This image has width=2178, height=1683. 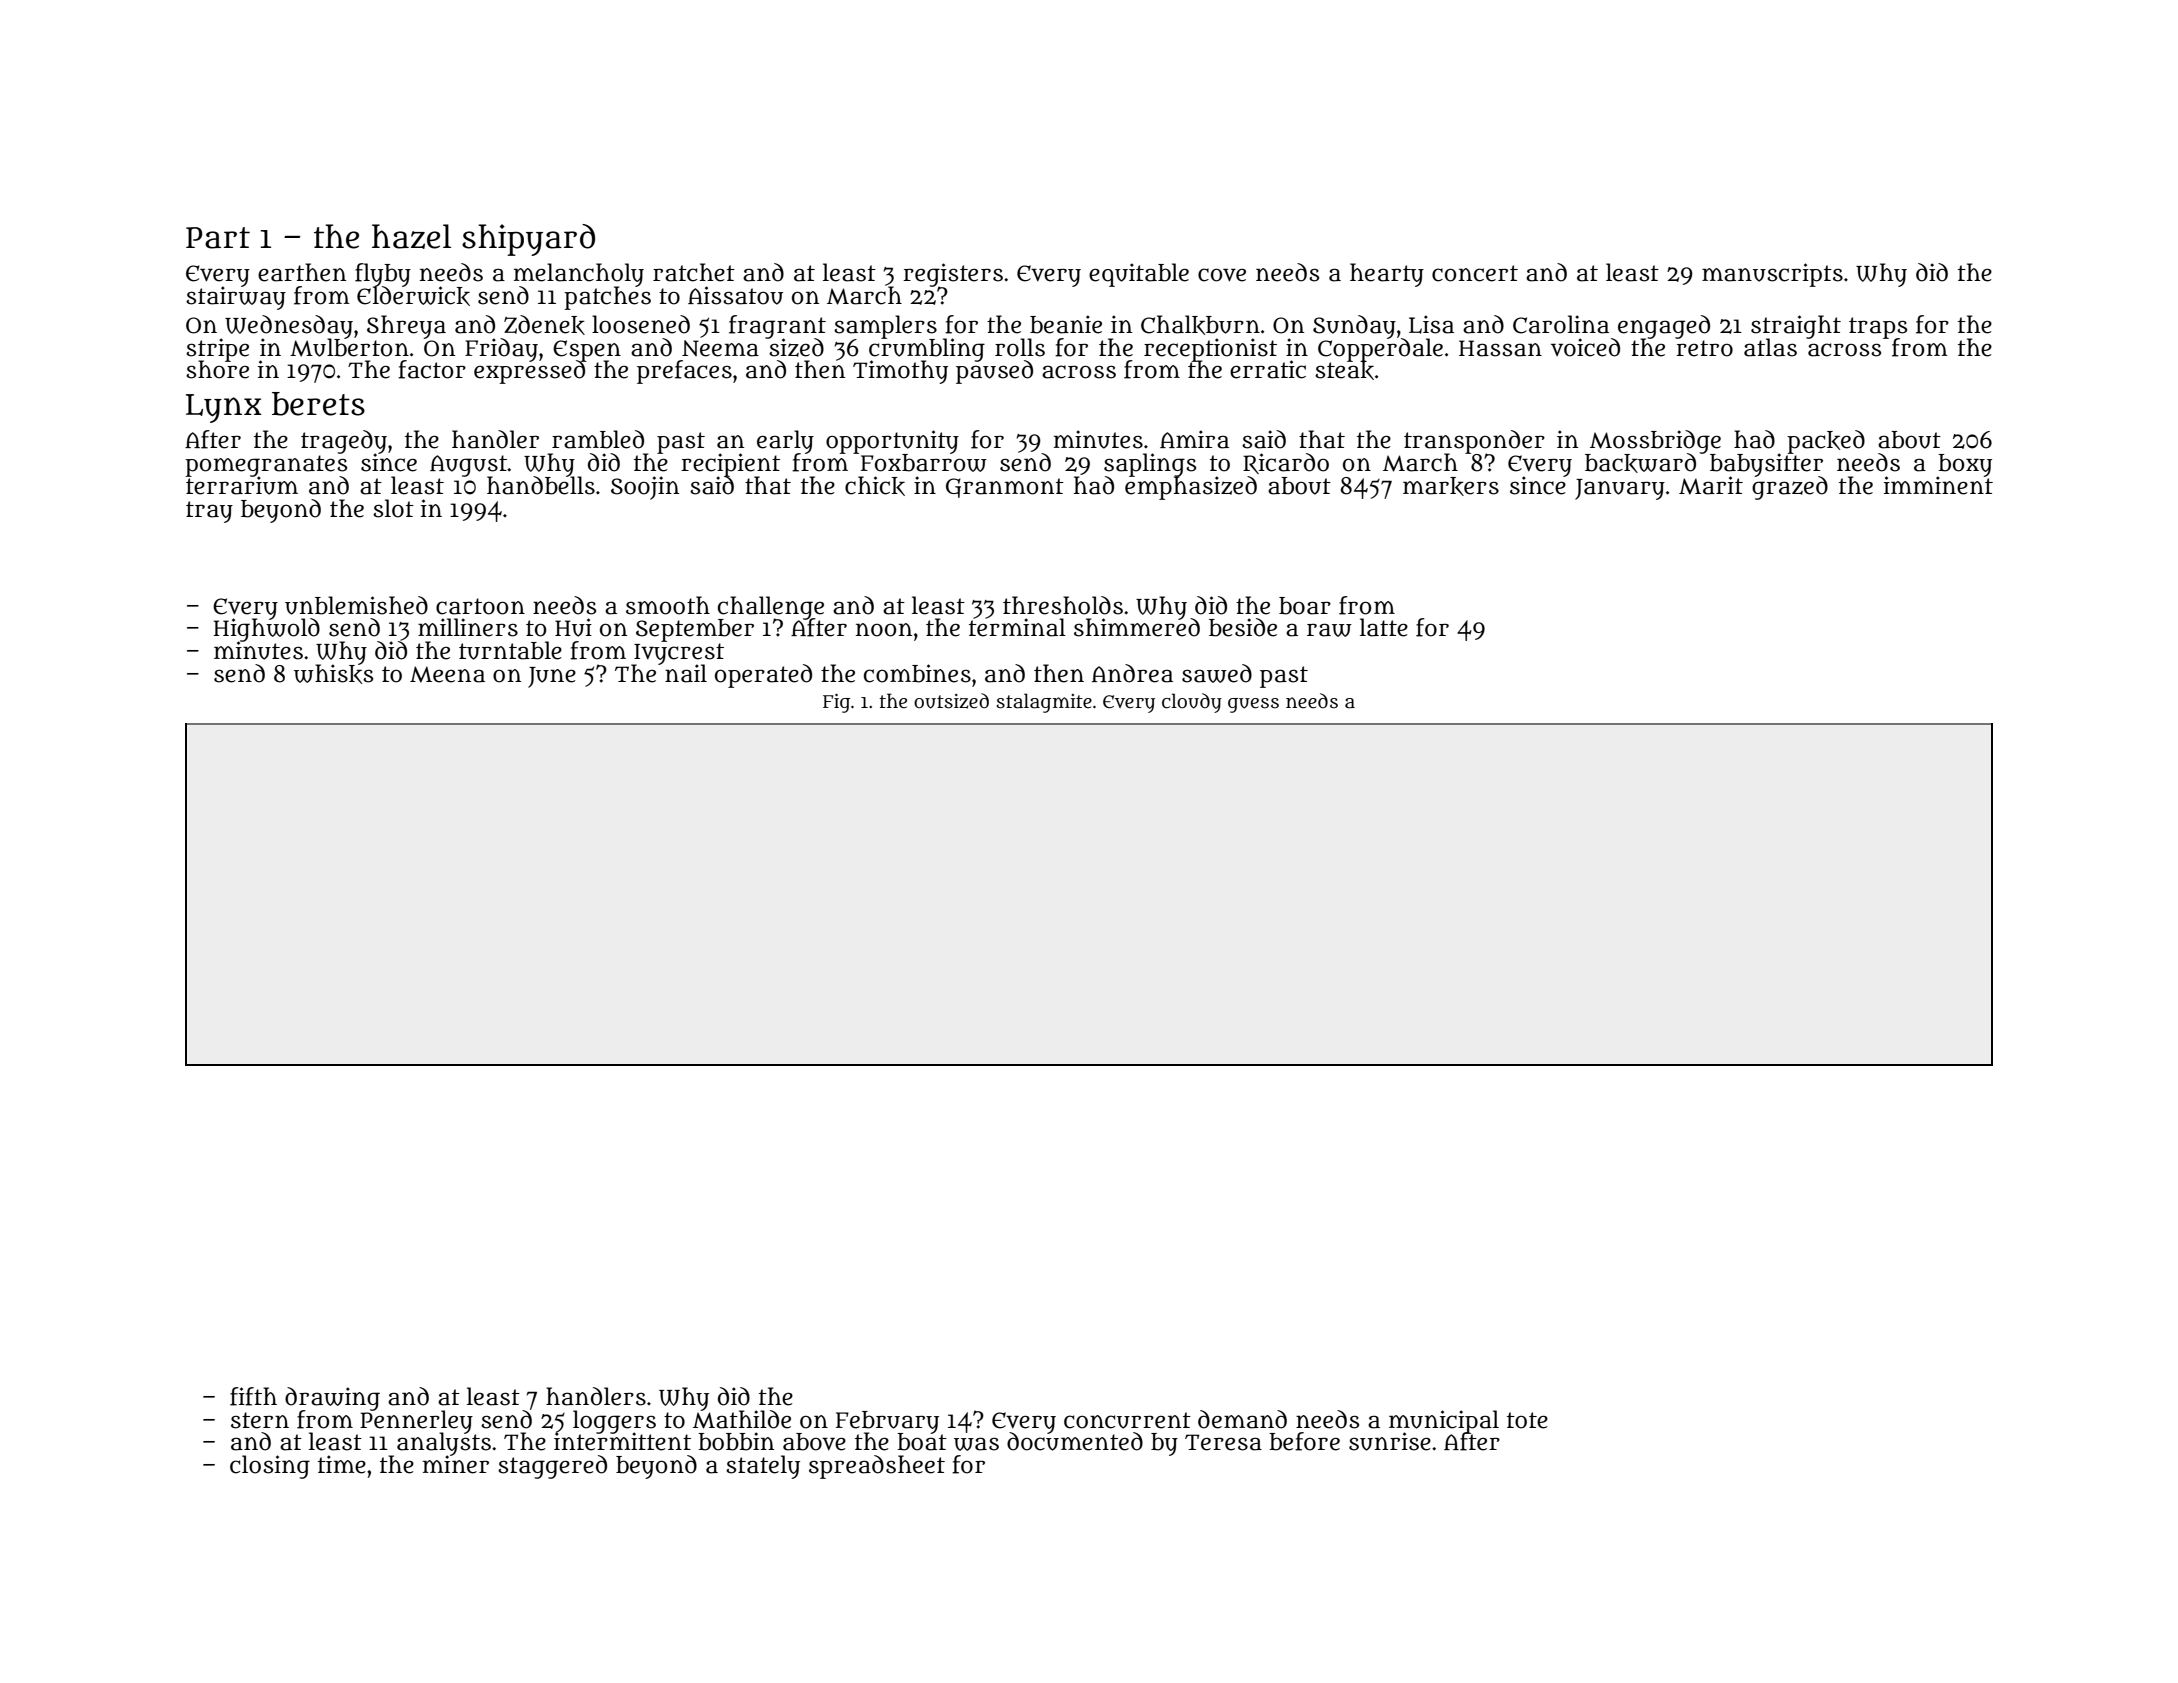 I want to click on Teresa, so click(x=1223, y=1442).
